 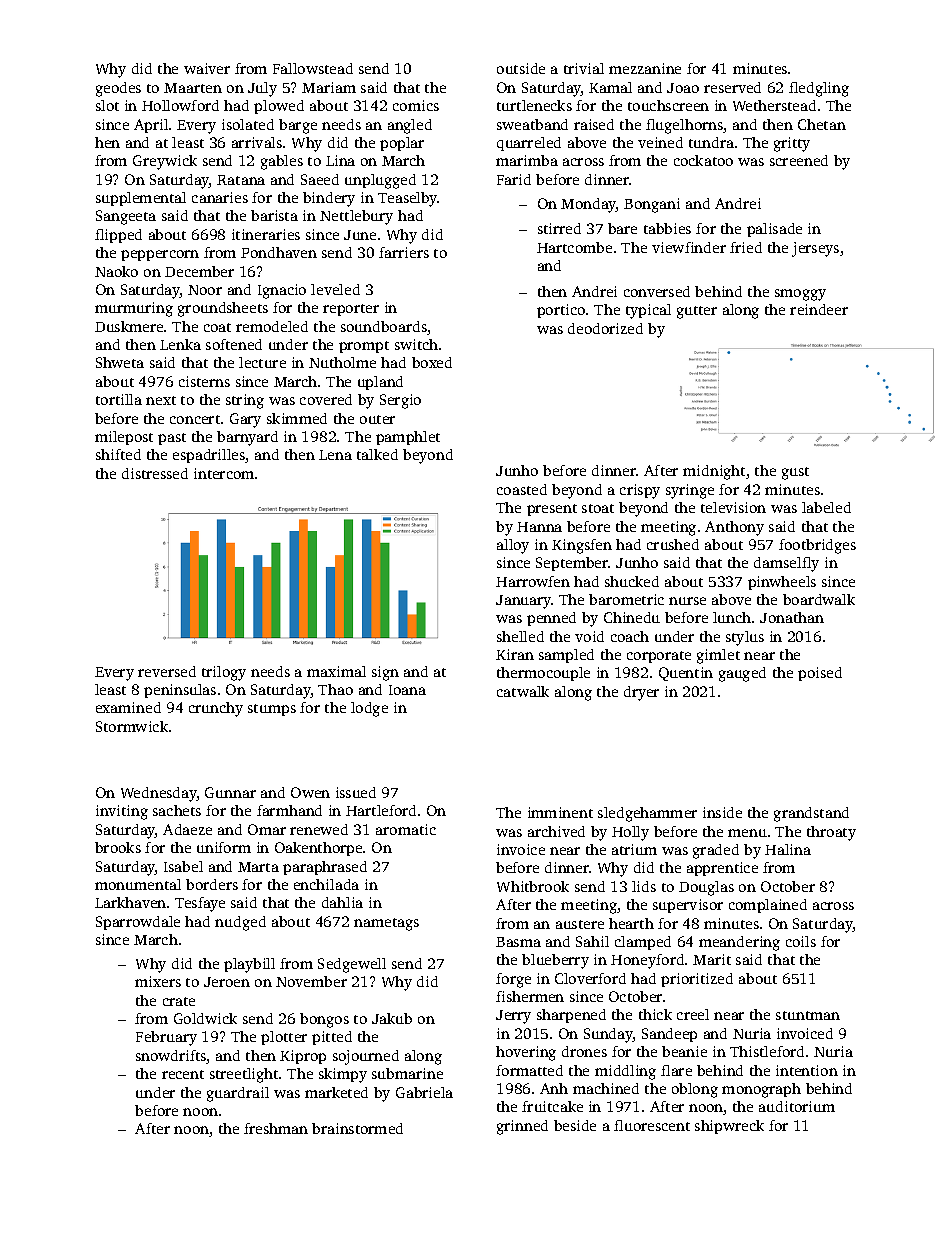 What do you see at coordinates (560, 812) in the image?
I see `imminent` at bounding box center [560, 812].
